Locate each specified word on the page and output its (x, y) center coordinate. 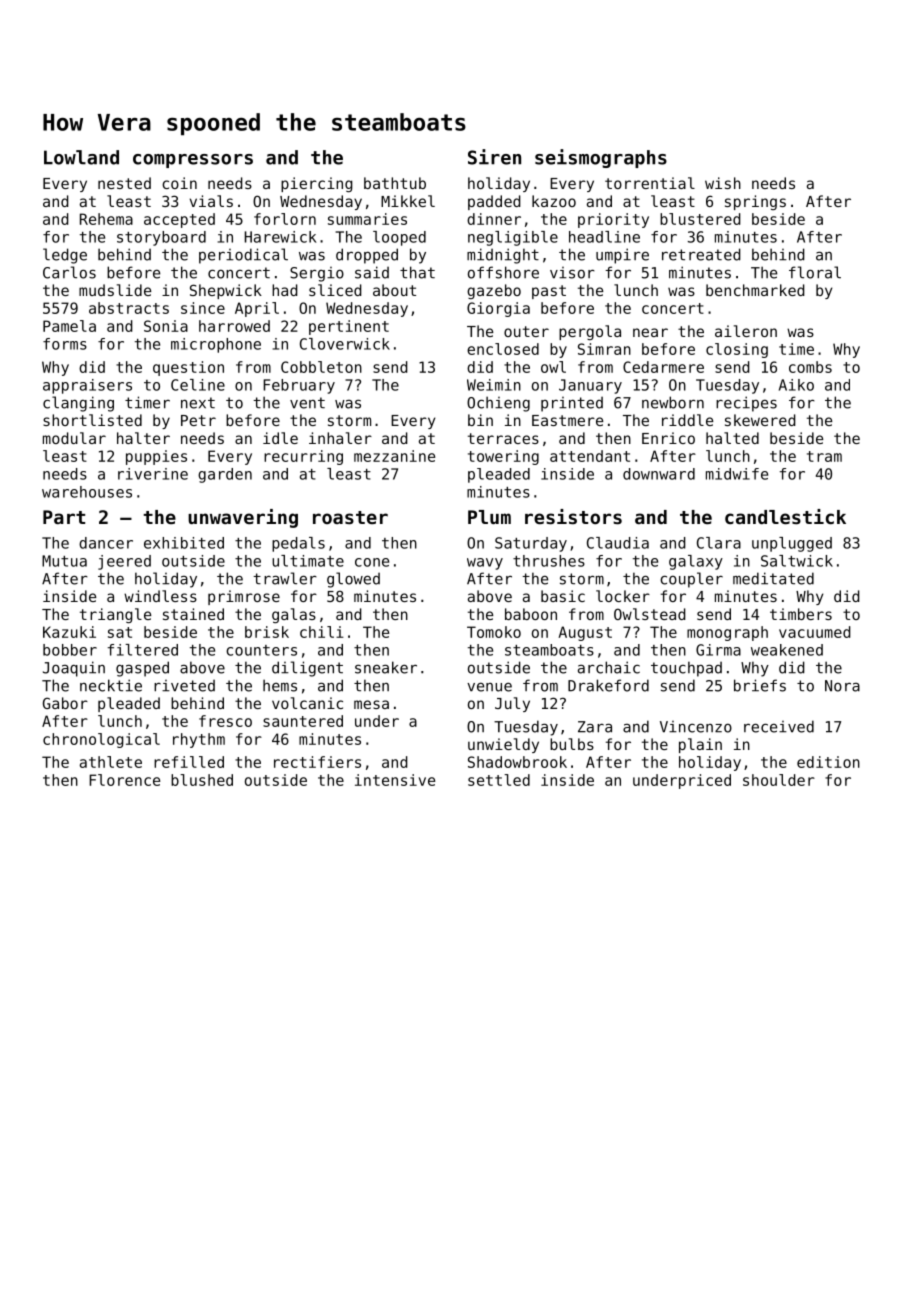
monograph (727, 633)
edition (828, 762)
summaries (367, 219)
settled (499, 780)
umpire (622, 256)
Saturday (531, 544)
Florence (124, 780)
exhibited (184, 543)
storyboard (161, 238)
